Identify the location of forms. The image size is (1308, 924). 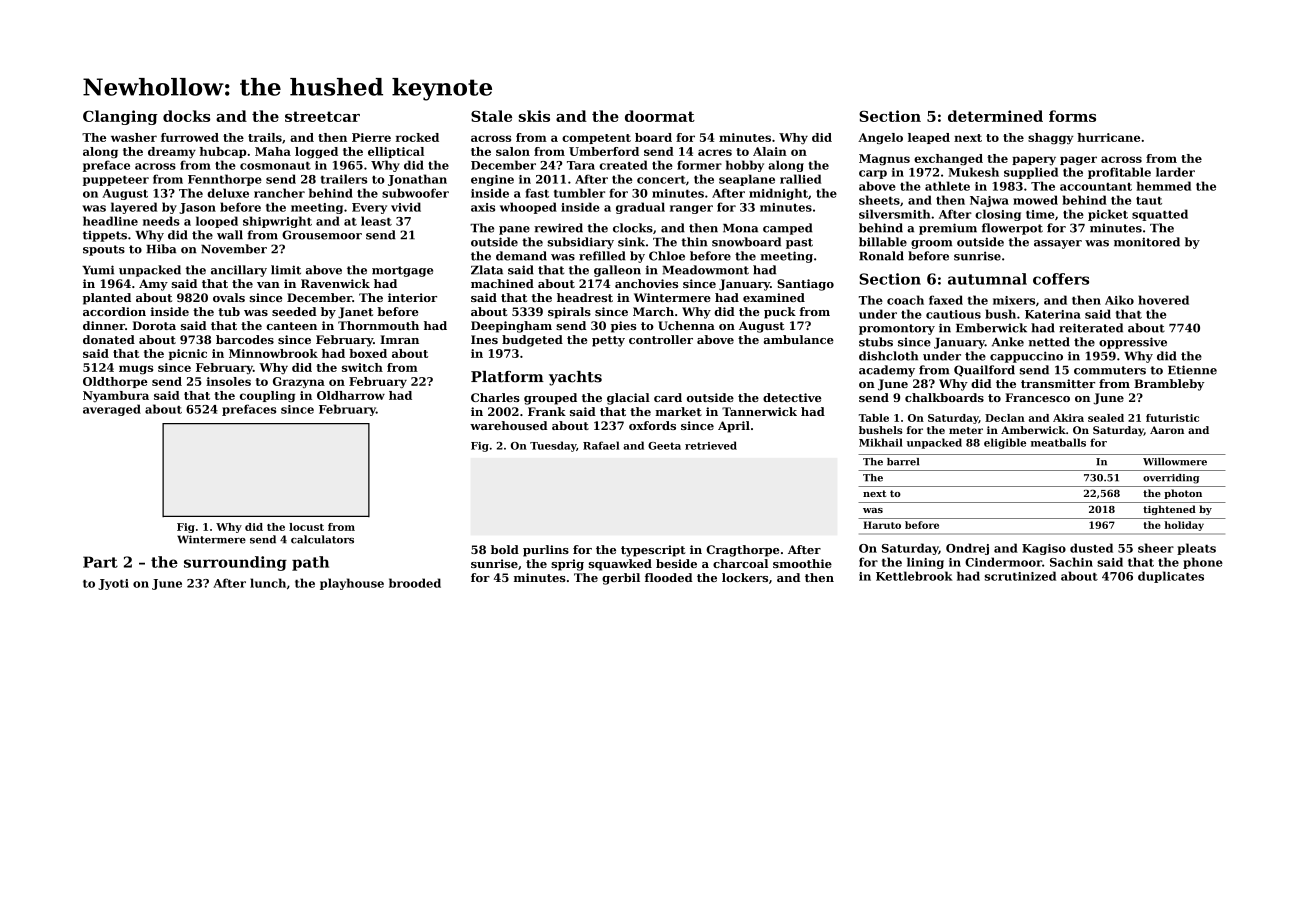
(1072, 116).
